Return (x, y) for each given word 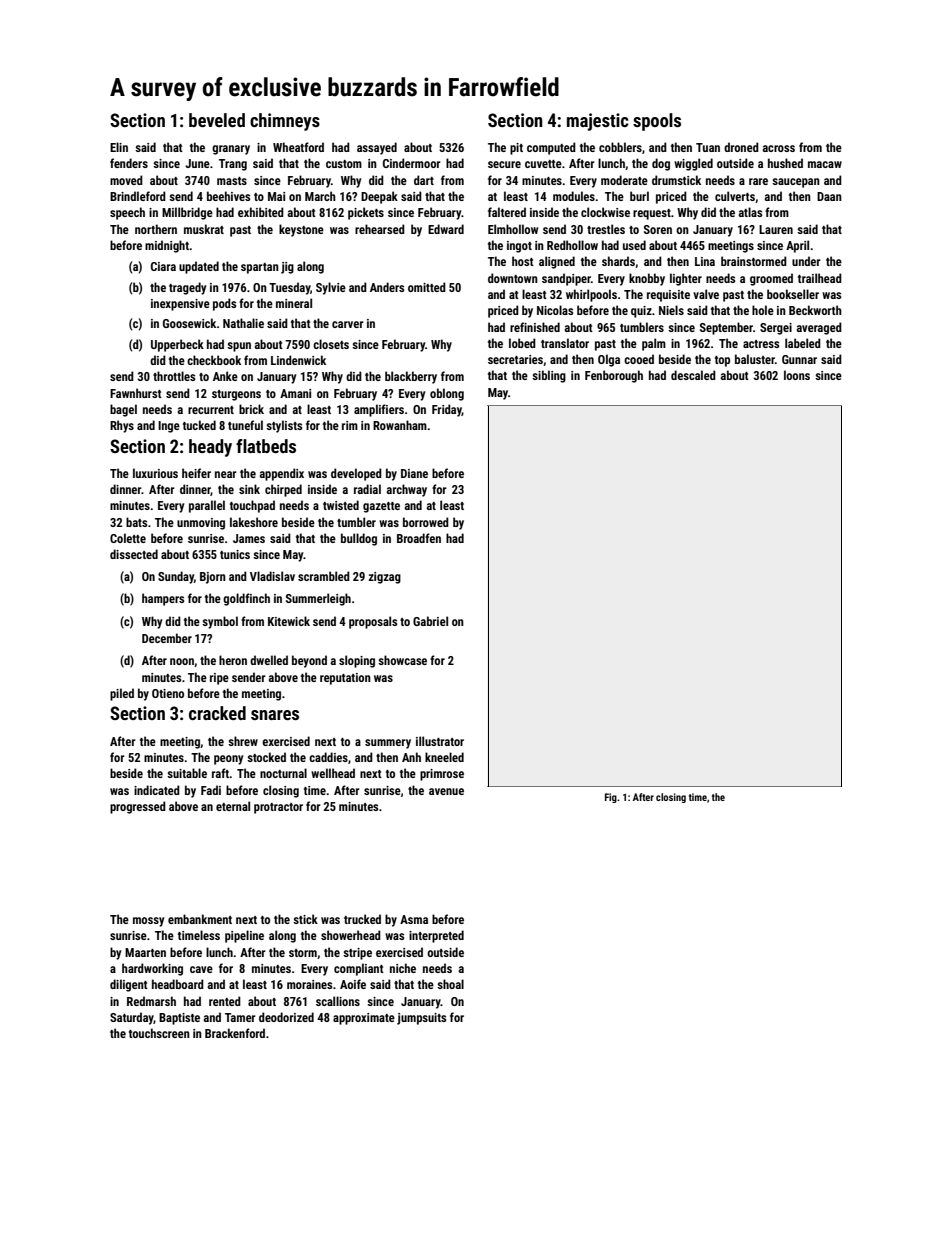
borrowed (426, 522)
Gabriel (430, 621)
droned (741, 147)
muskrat (204, 229)
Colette (128, 538)
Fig (611, 798)
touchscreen (159, 1033)
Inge (169, 427)
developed (356, 474)
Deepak (379, 197)
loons (797, 375)
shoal (450, 984)
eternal (233, 806)
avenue (446, 791)
